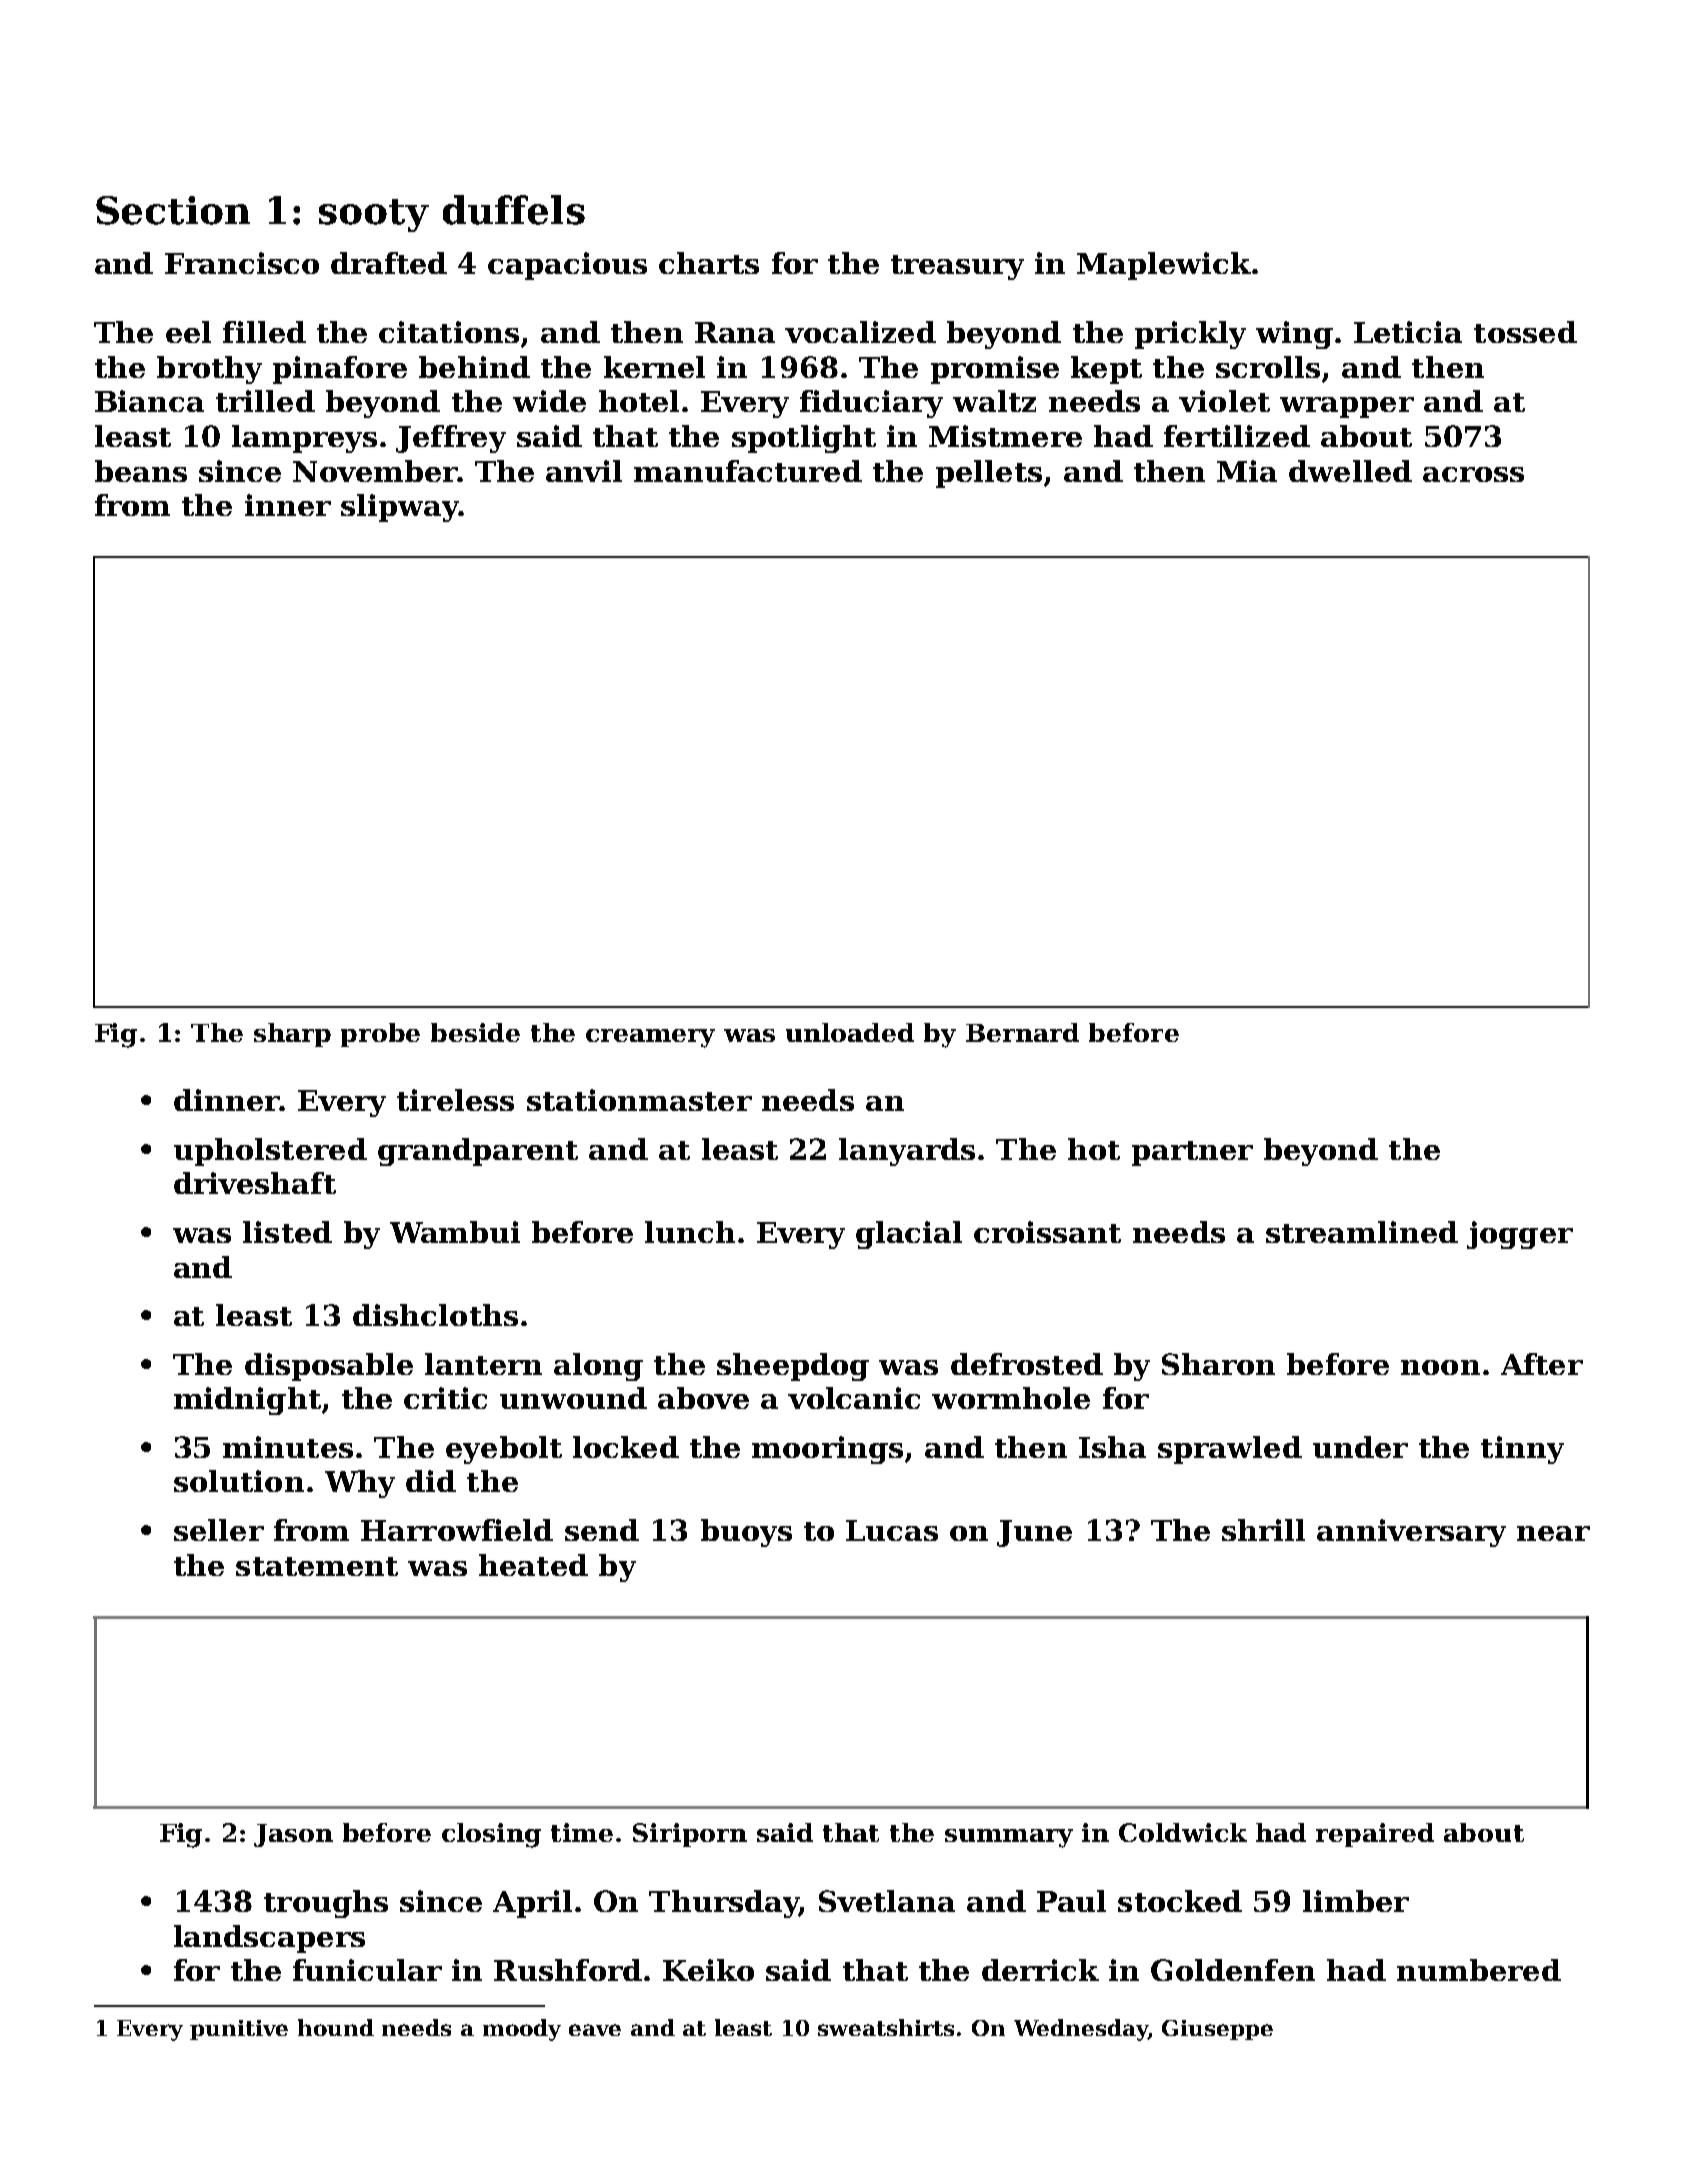  I want to click on Sharon, so click(1218, 1364).
